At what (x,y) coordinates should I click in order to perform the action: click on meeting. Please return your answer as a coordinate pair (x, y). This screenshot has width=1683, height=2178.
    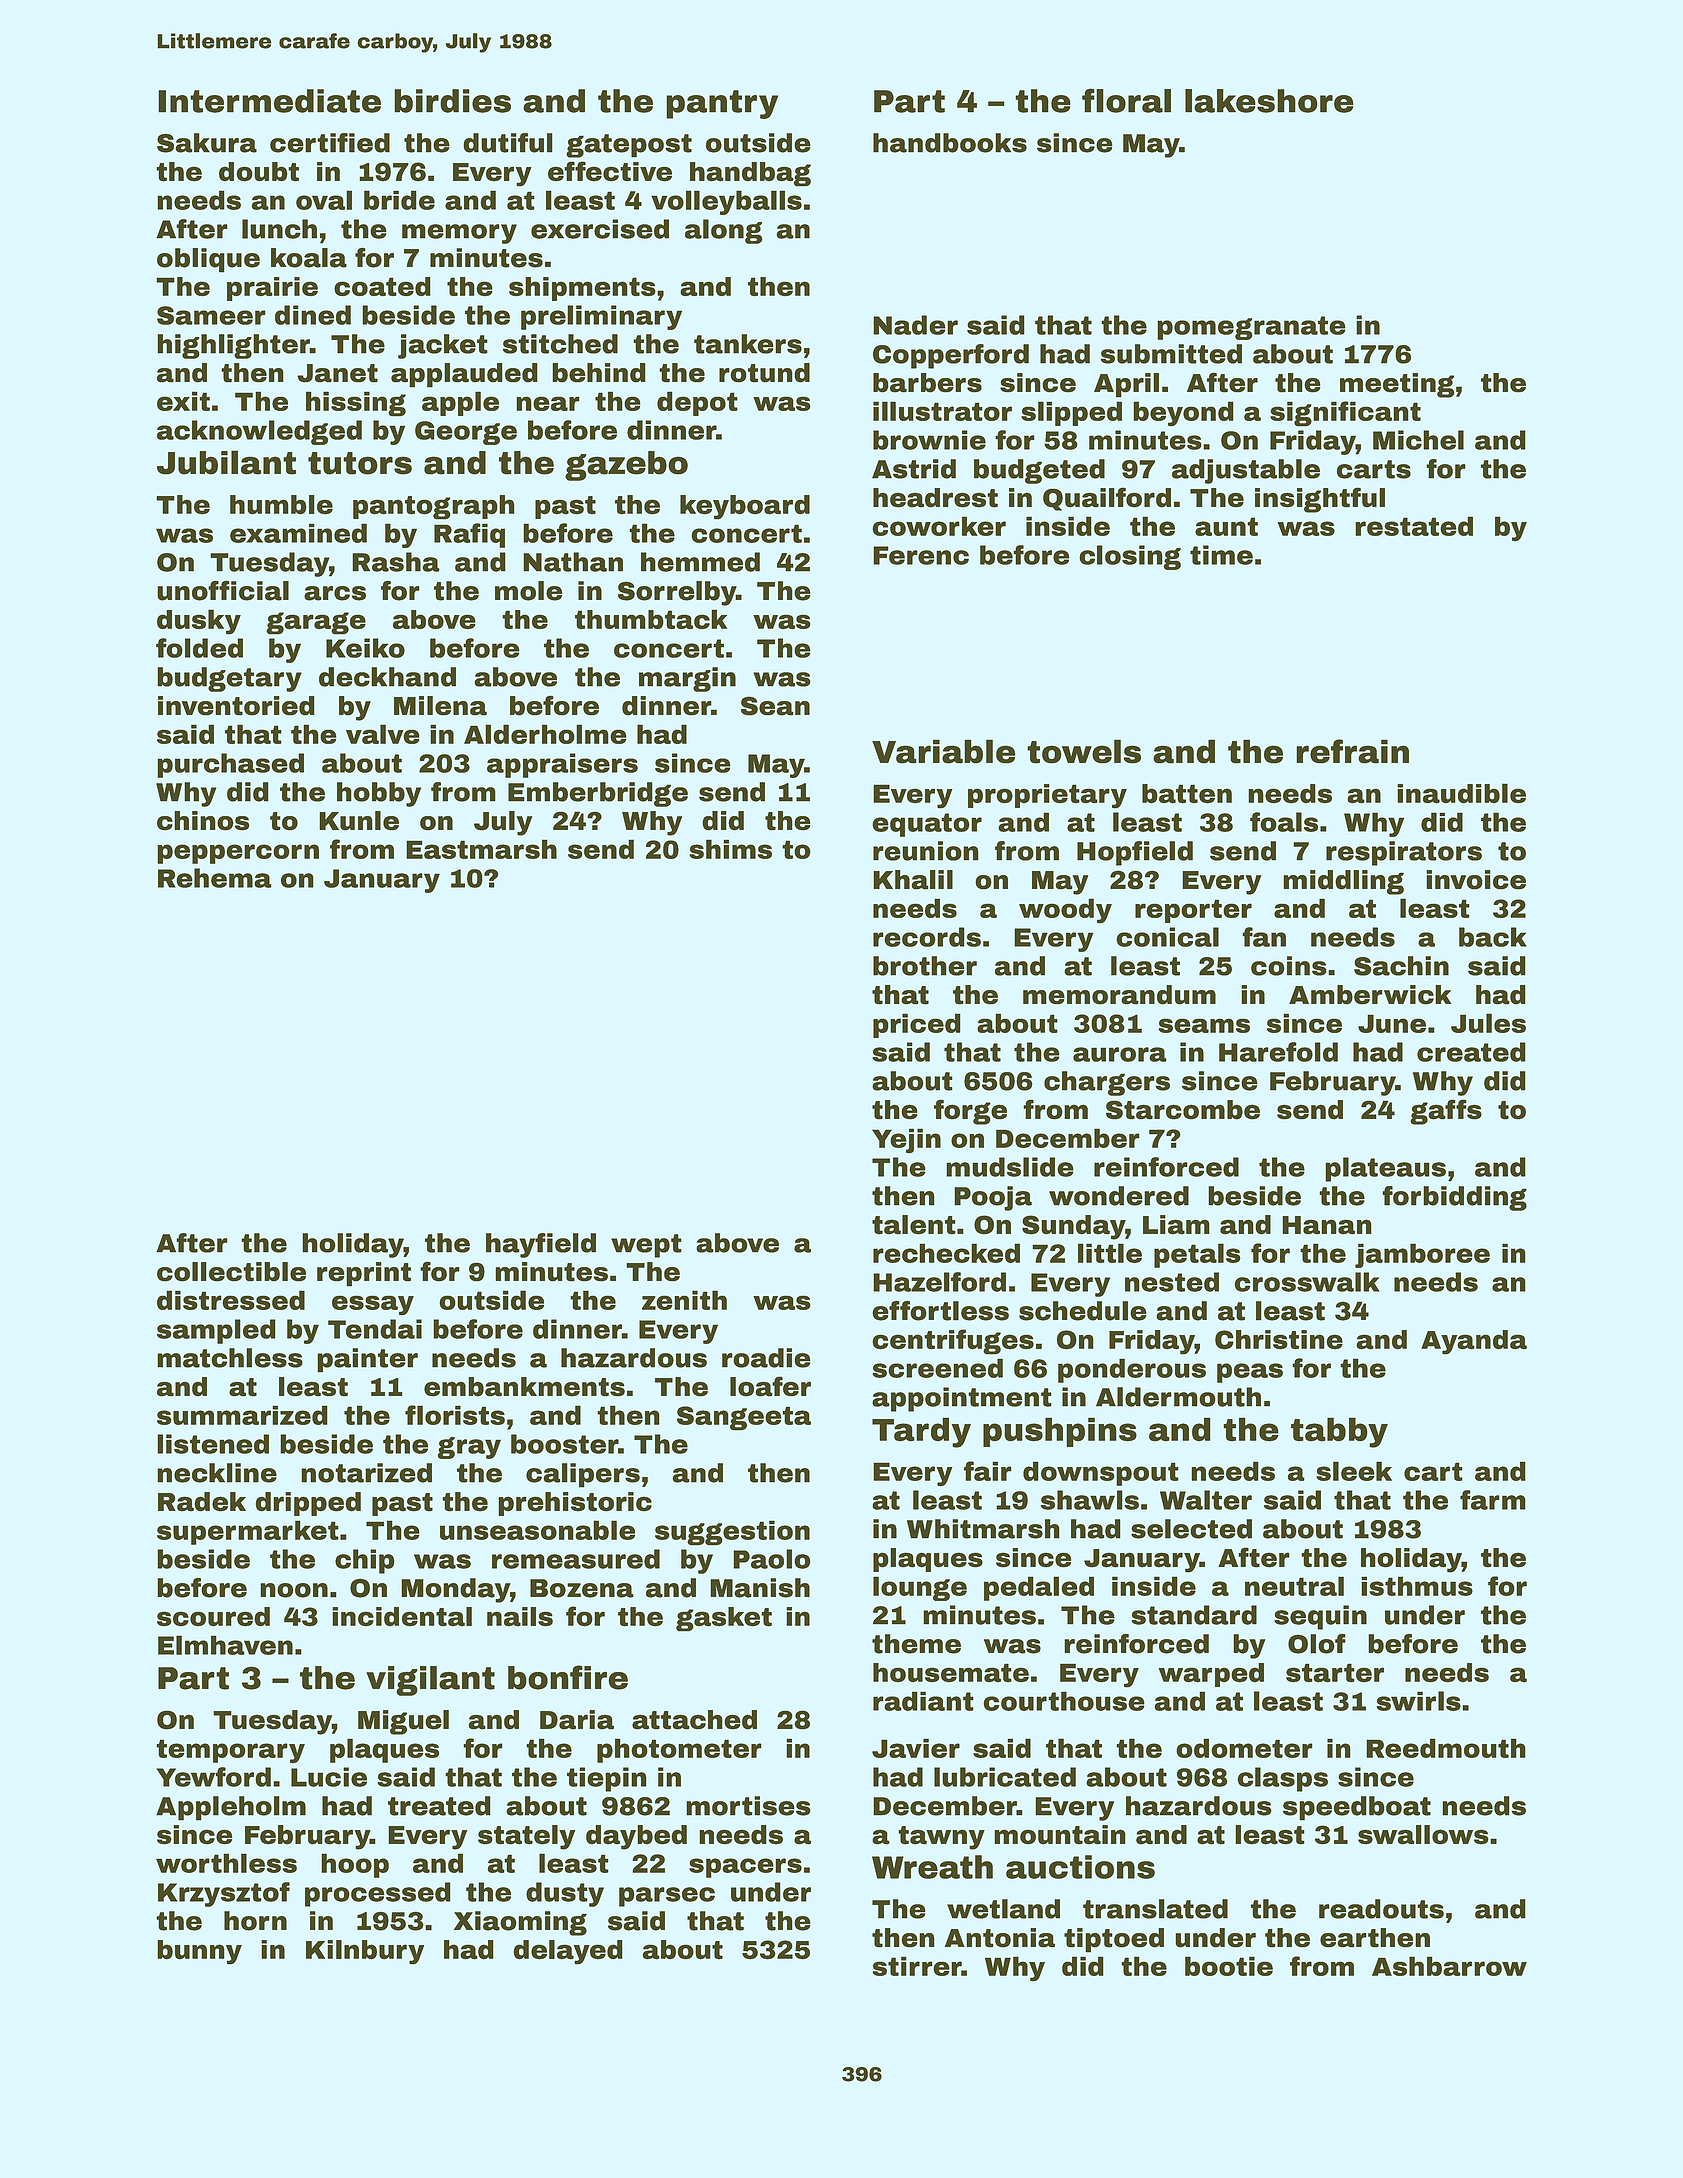
    Looking at the image, I should click on (1397, 385).
